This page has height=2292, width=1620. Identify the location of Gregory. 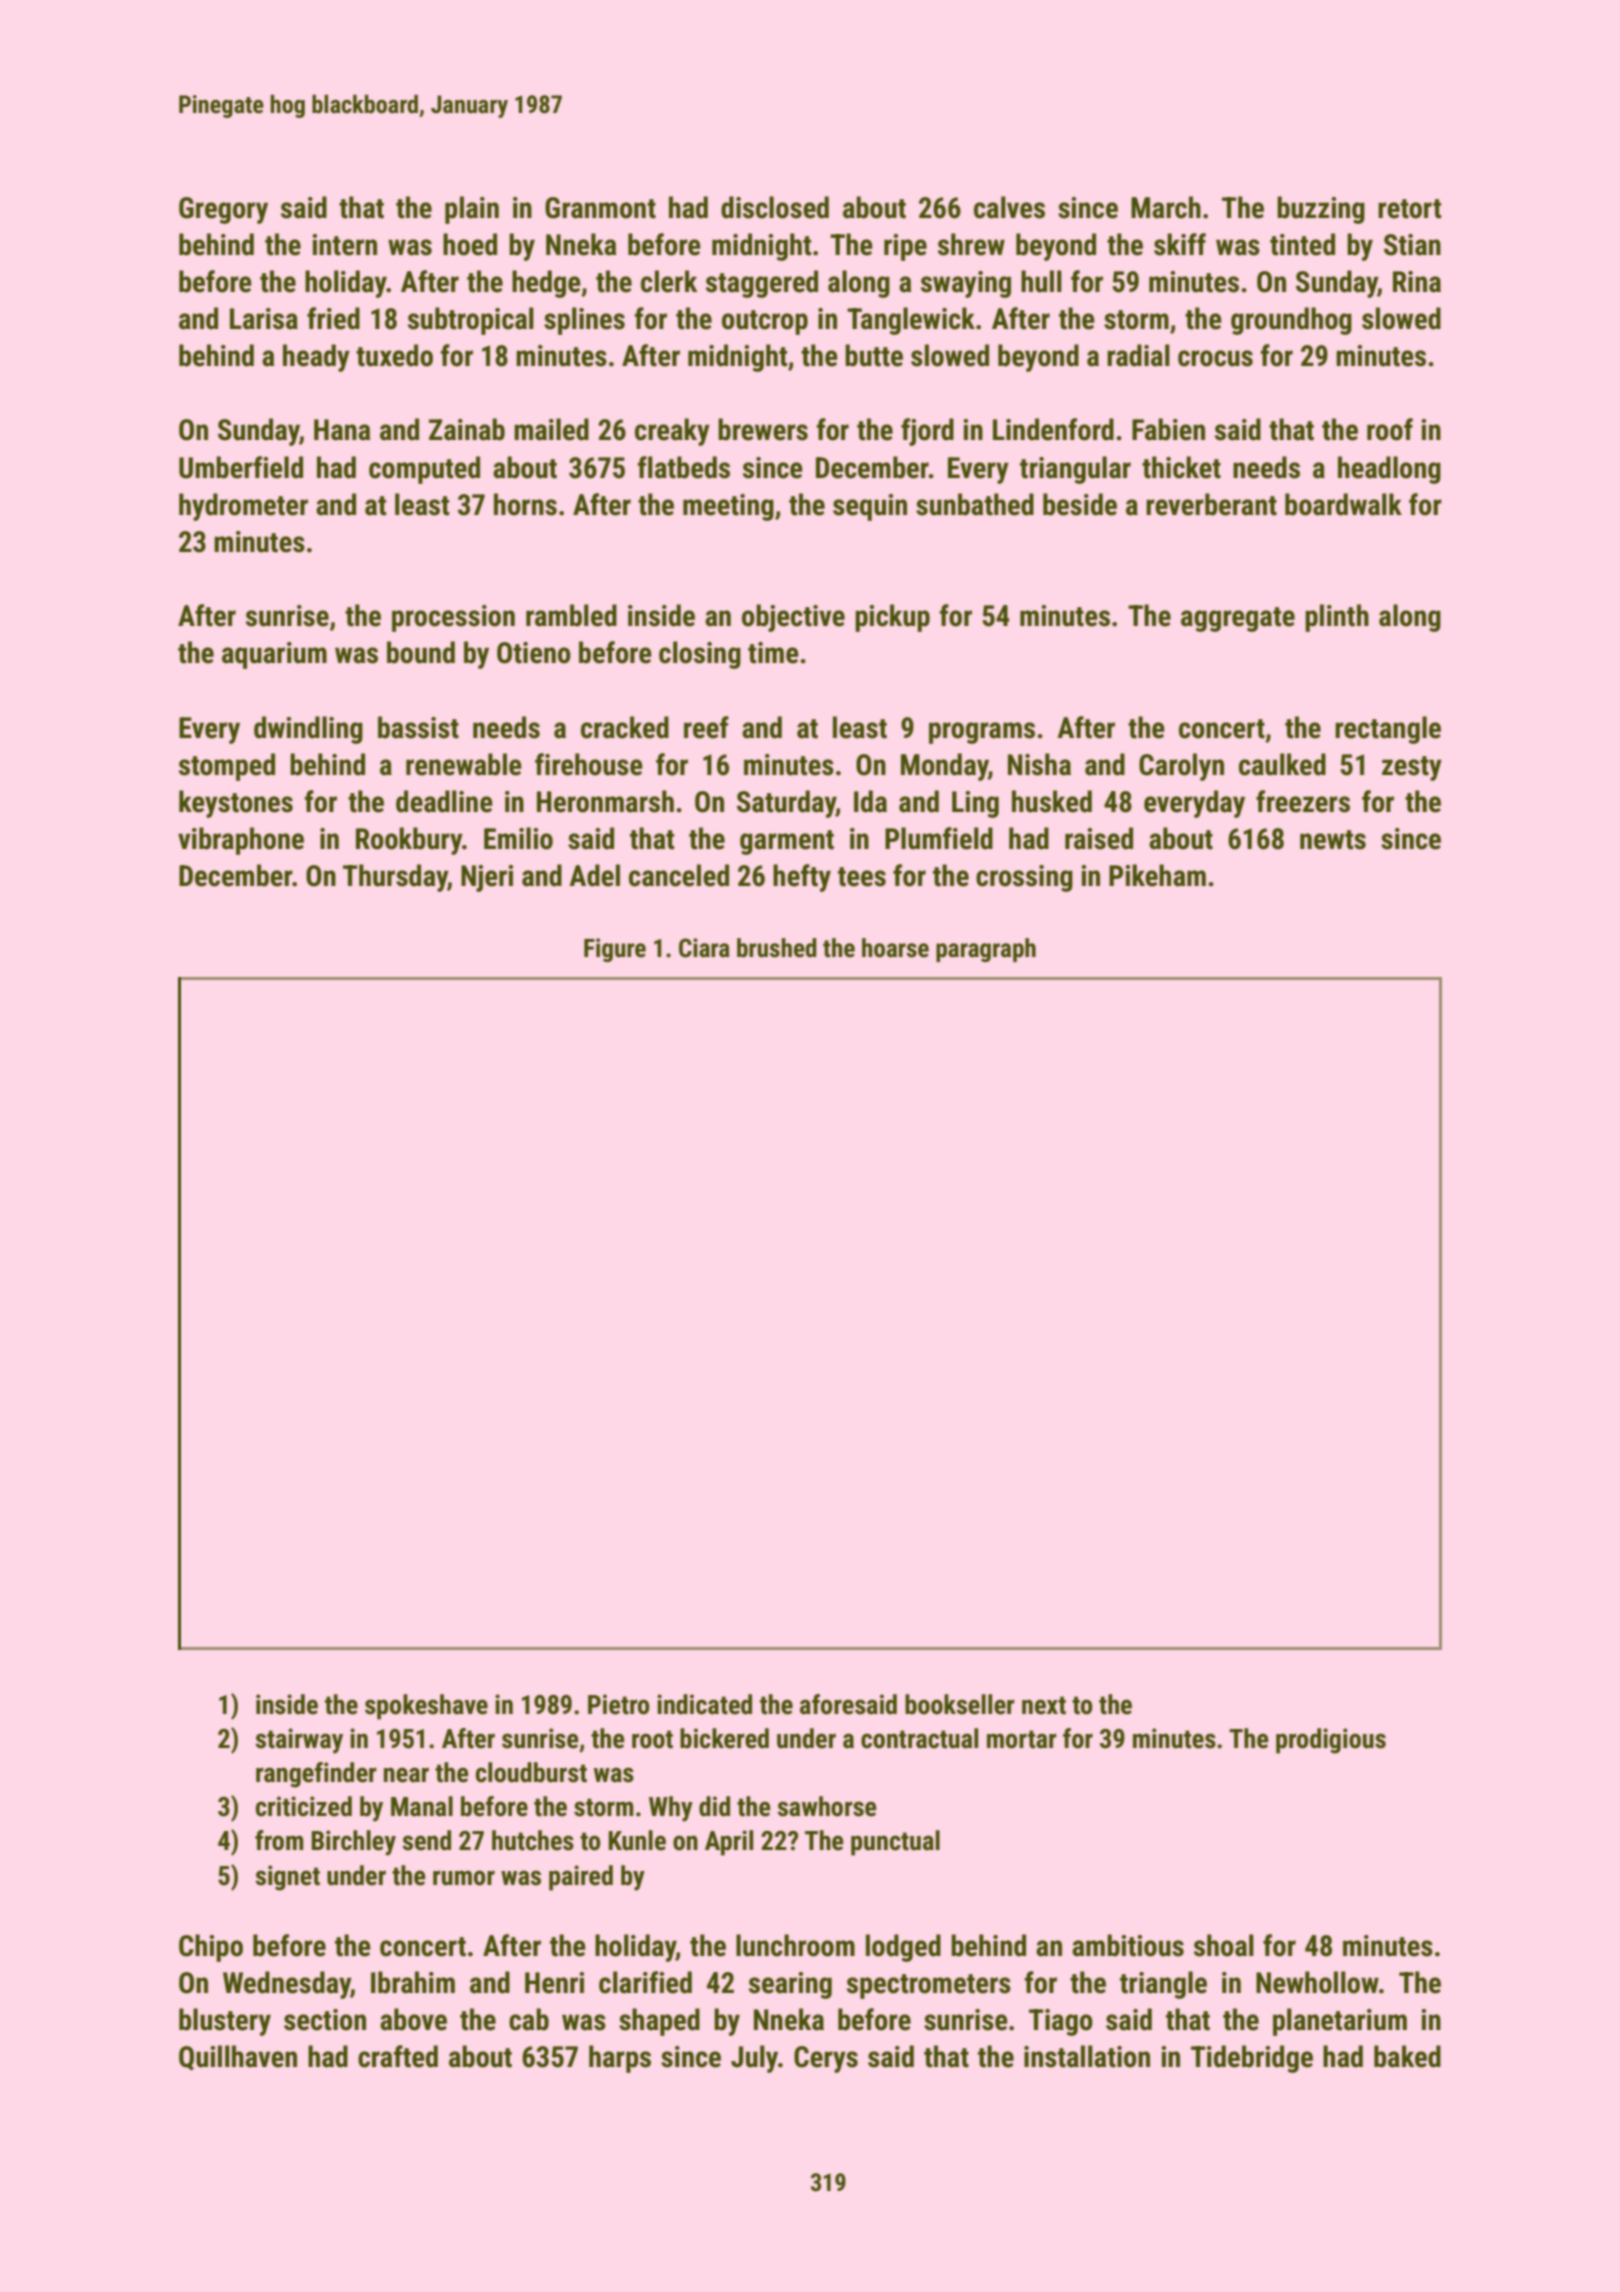
(223, 210).
